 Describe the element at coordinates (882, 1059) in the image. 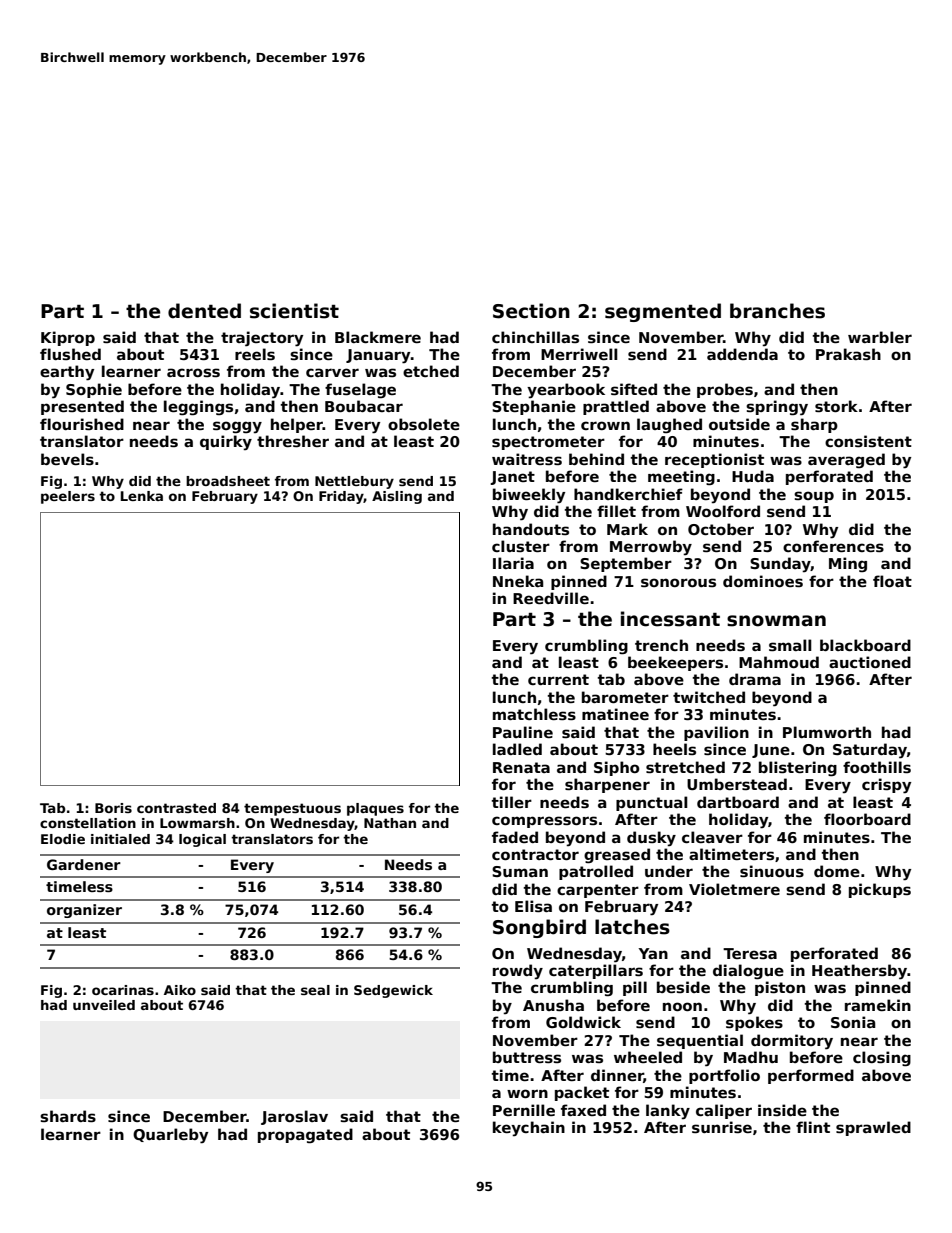

I see `closing` at that location.
